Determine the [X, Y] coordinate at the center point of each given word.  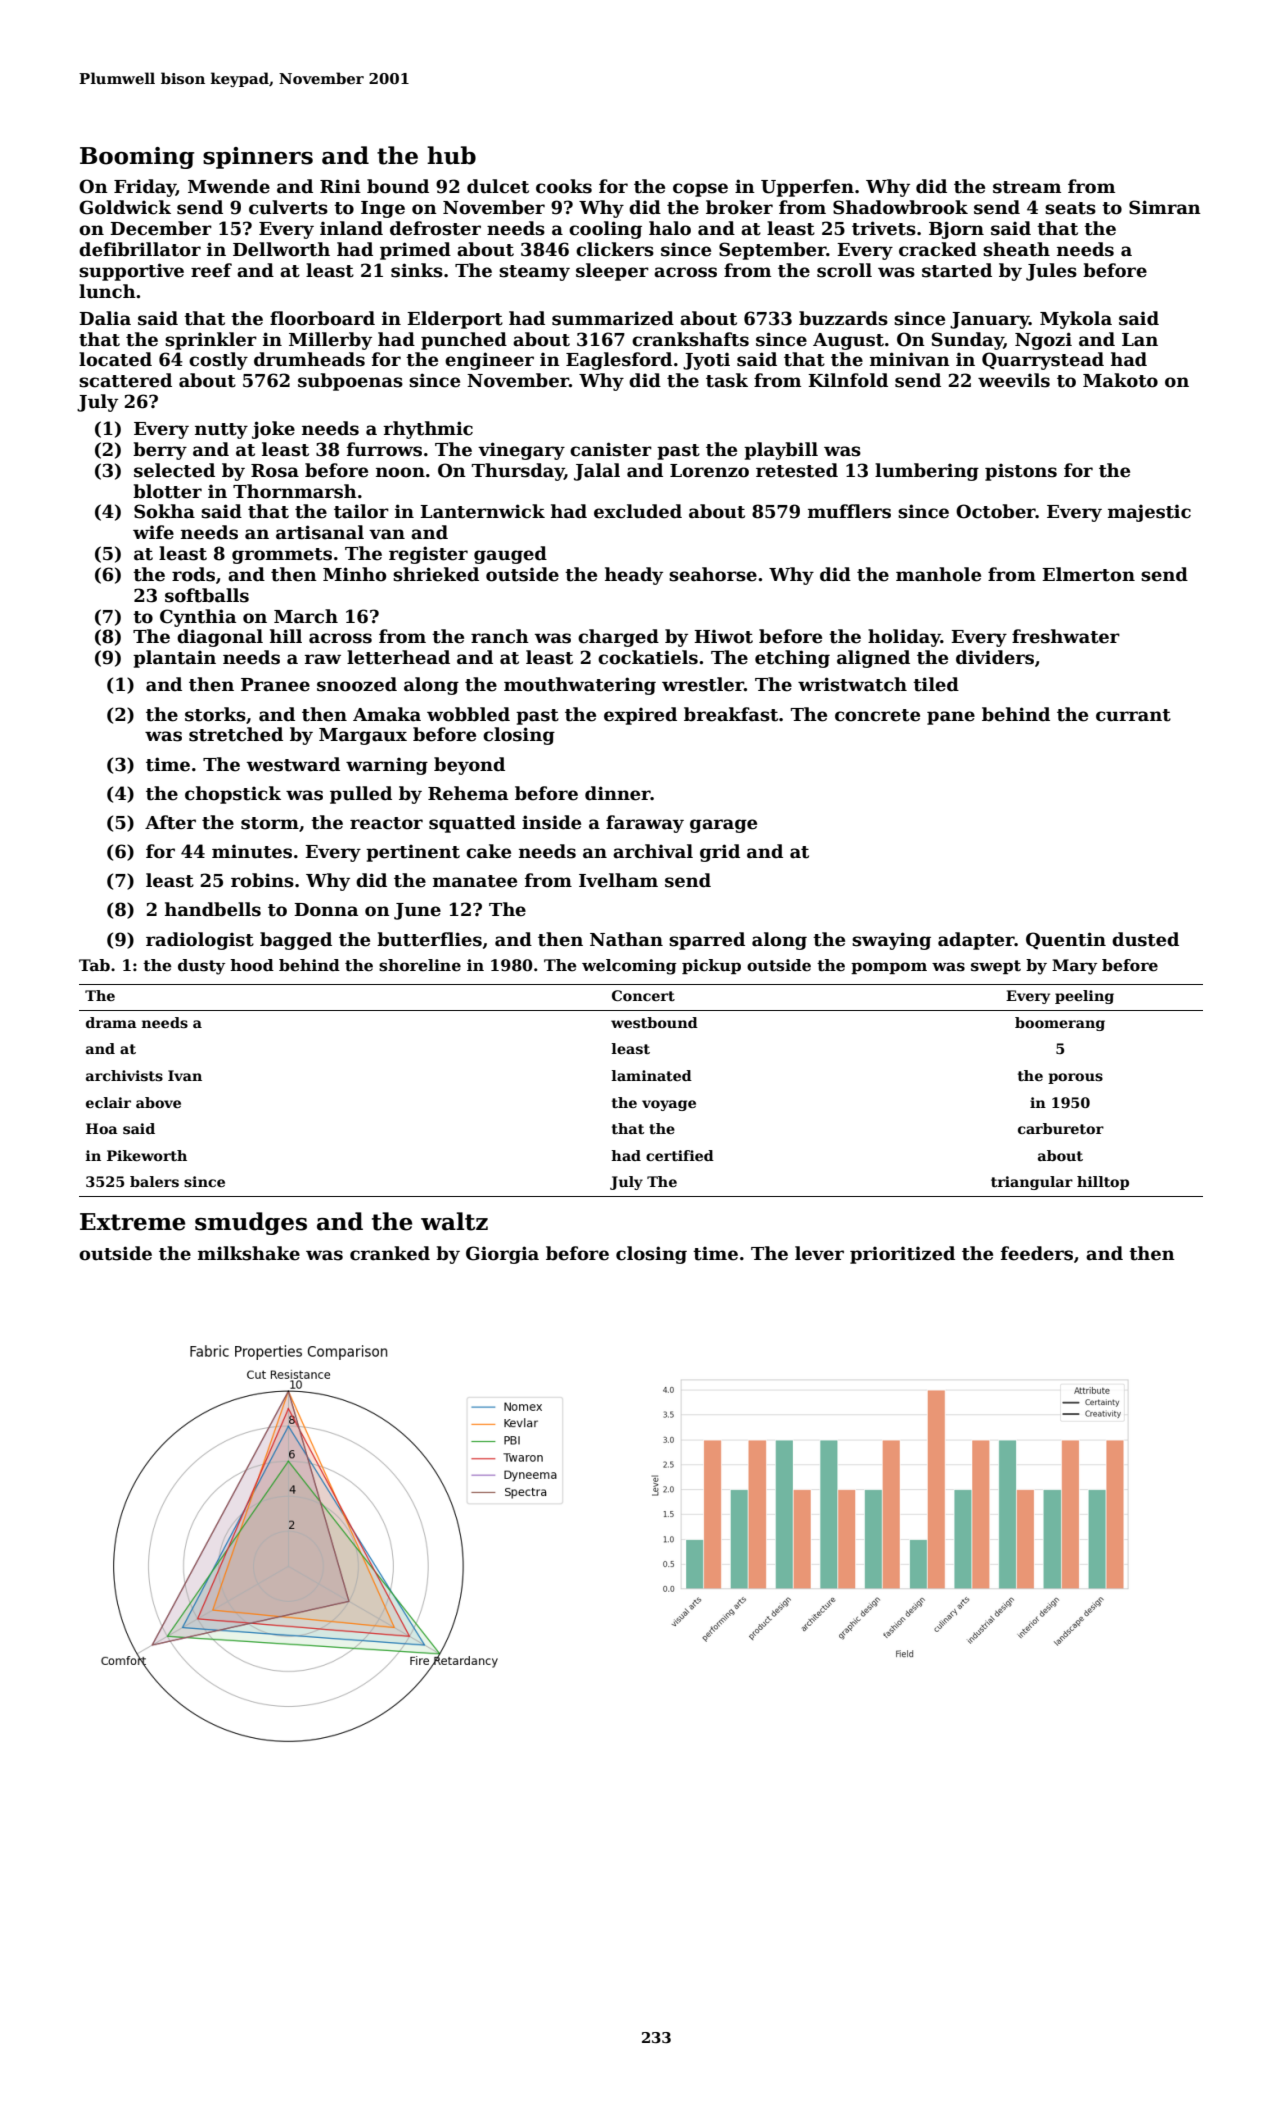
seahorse [713, 574]
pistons [1021, 472]
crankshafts [690, 339]
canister [611, 449]
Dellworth [281, 249]
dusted [1145, 939]
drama [111, 1022]
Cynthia [198, 618]
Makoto [1120, 380]
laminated [652, 1075]
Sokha [164, 511]
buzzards [843, 318]
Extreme [132, 1222]
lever [819, 1253]
